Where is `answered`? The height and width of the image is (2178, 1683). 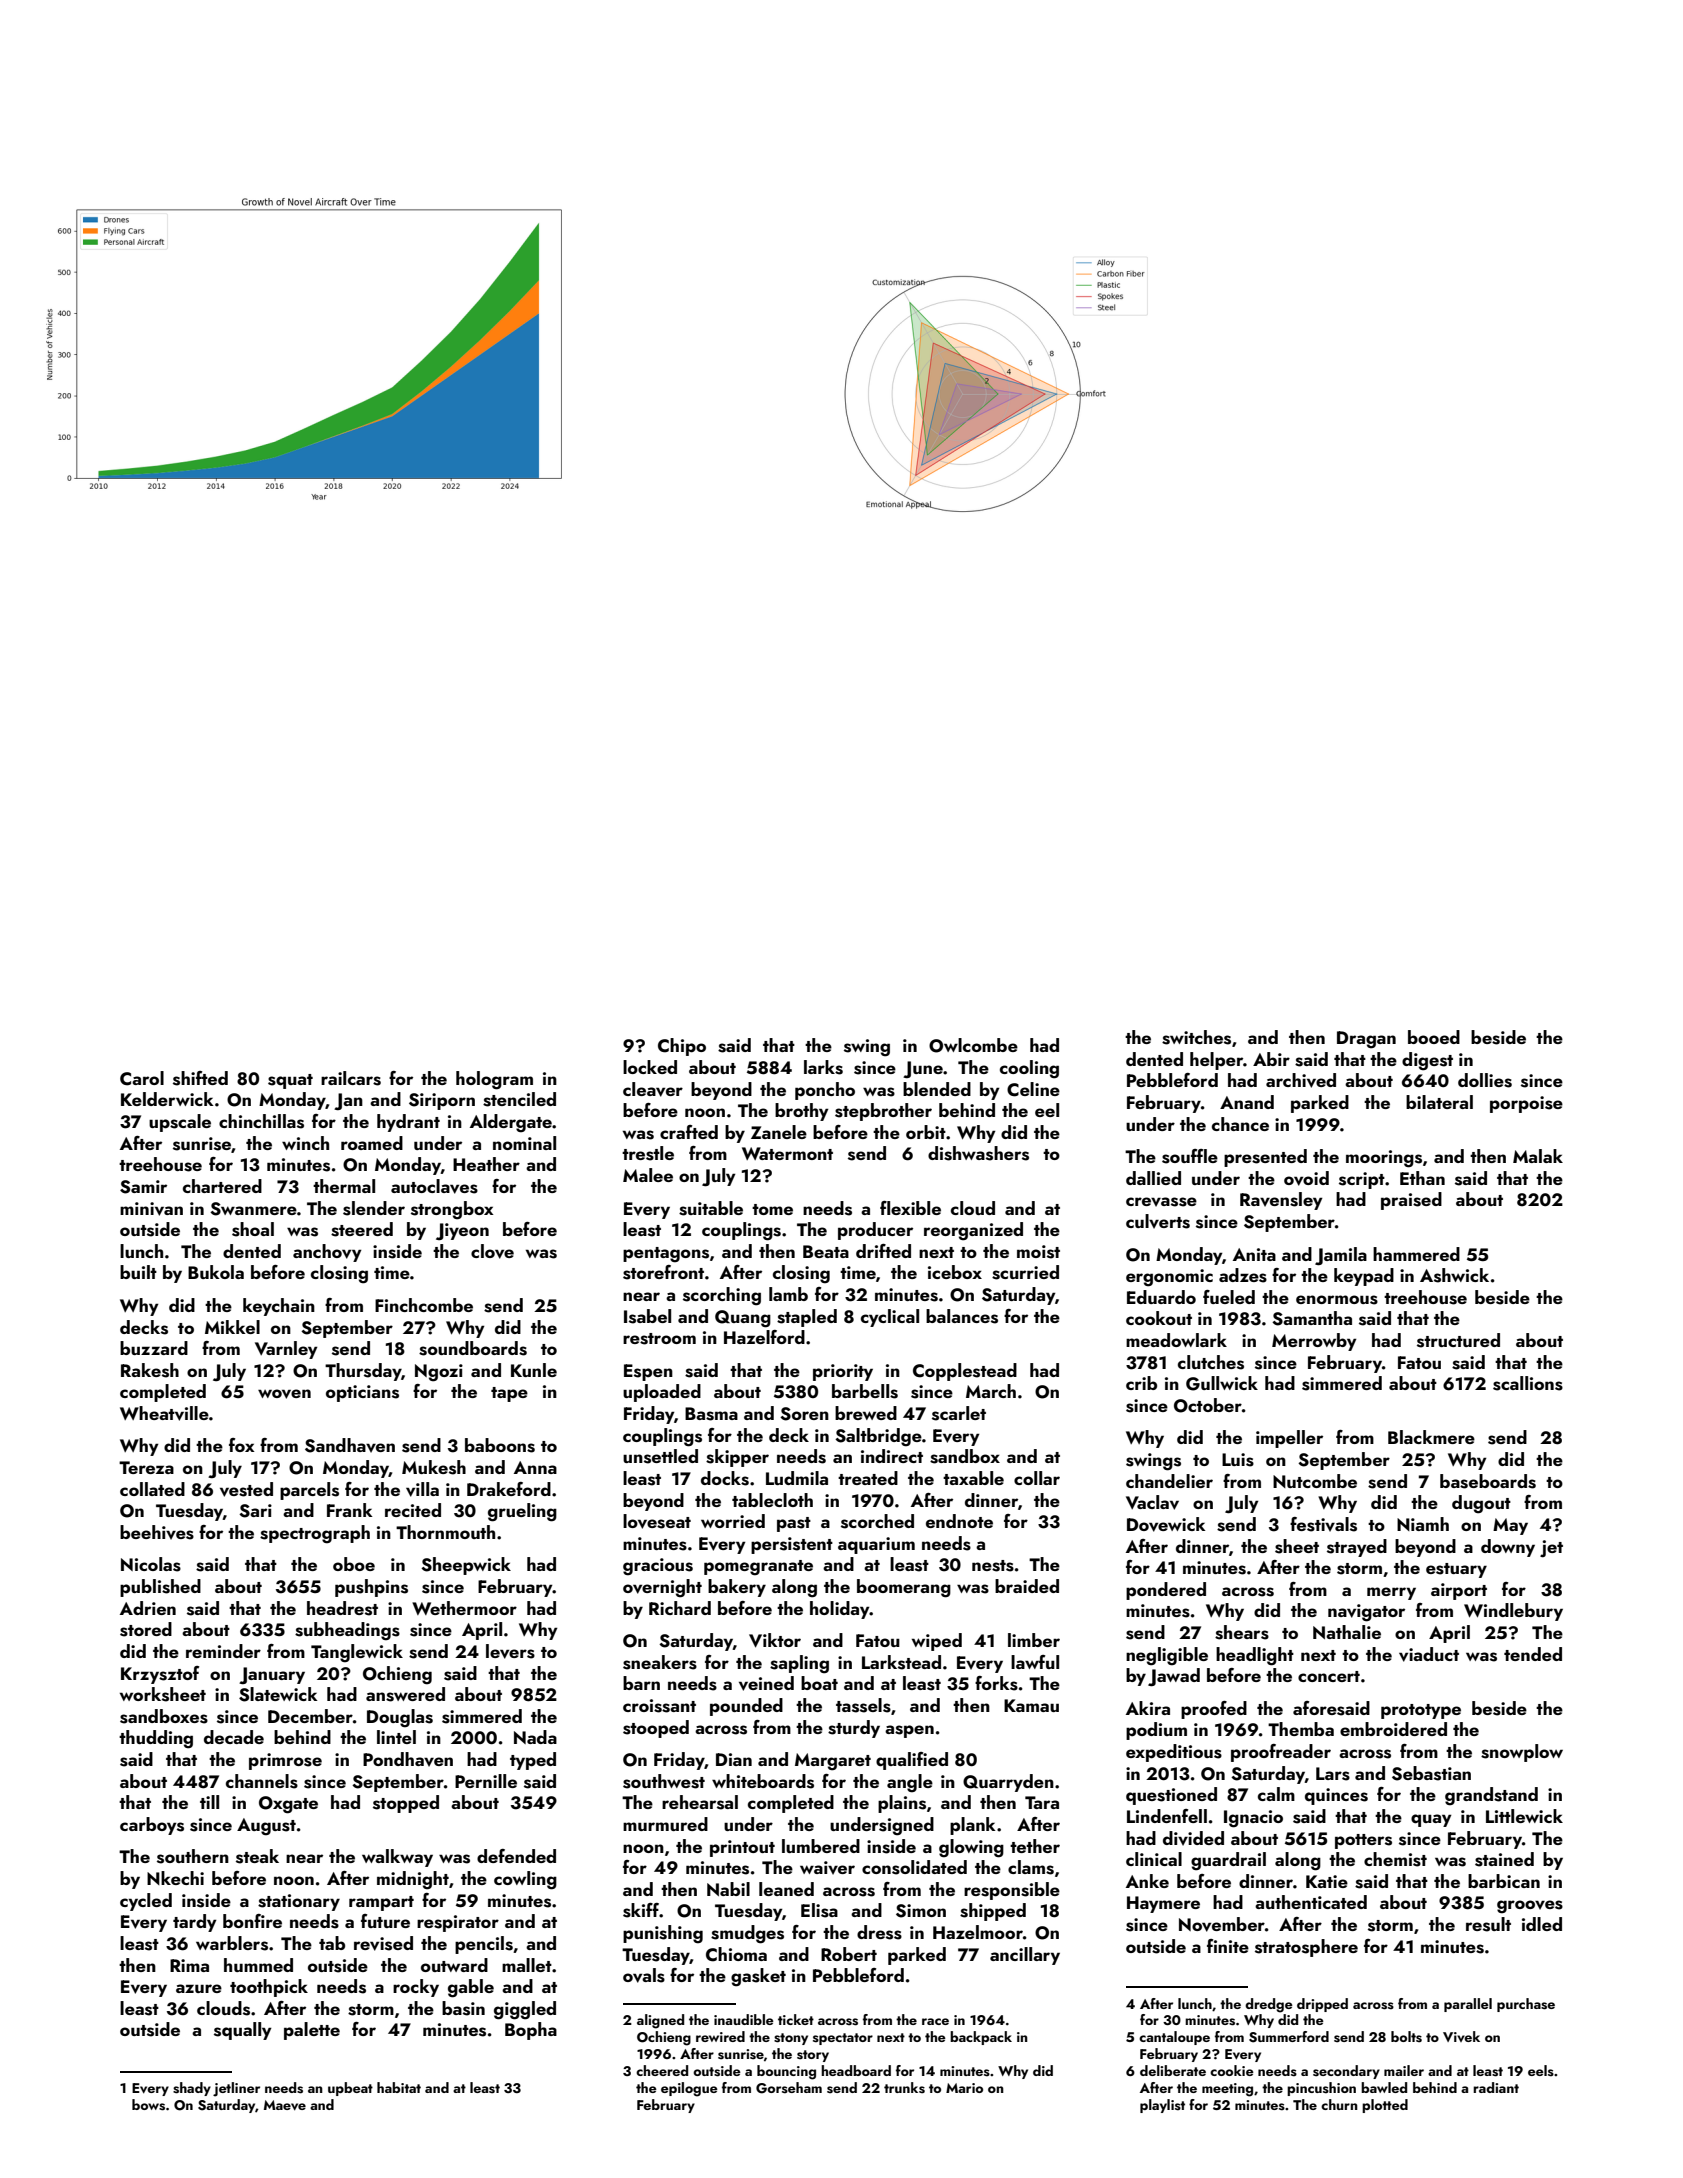 answered is located at coordinates (405, 1694).
